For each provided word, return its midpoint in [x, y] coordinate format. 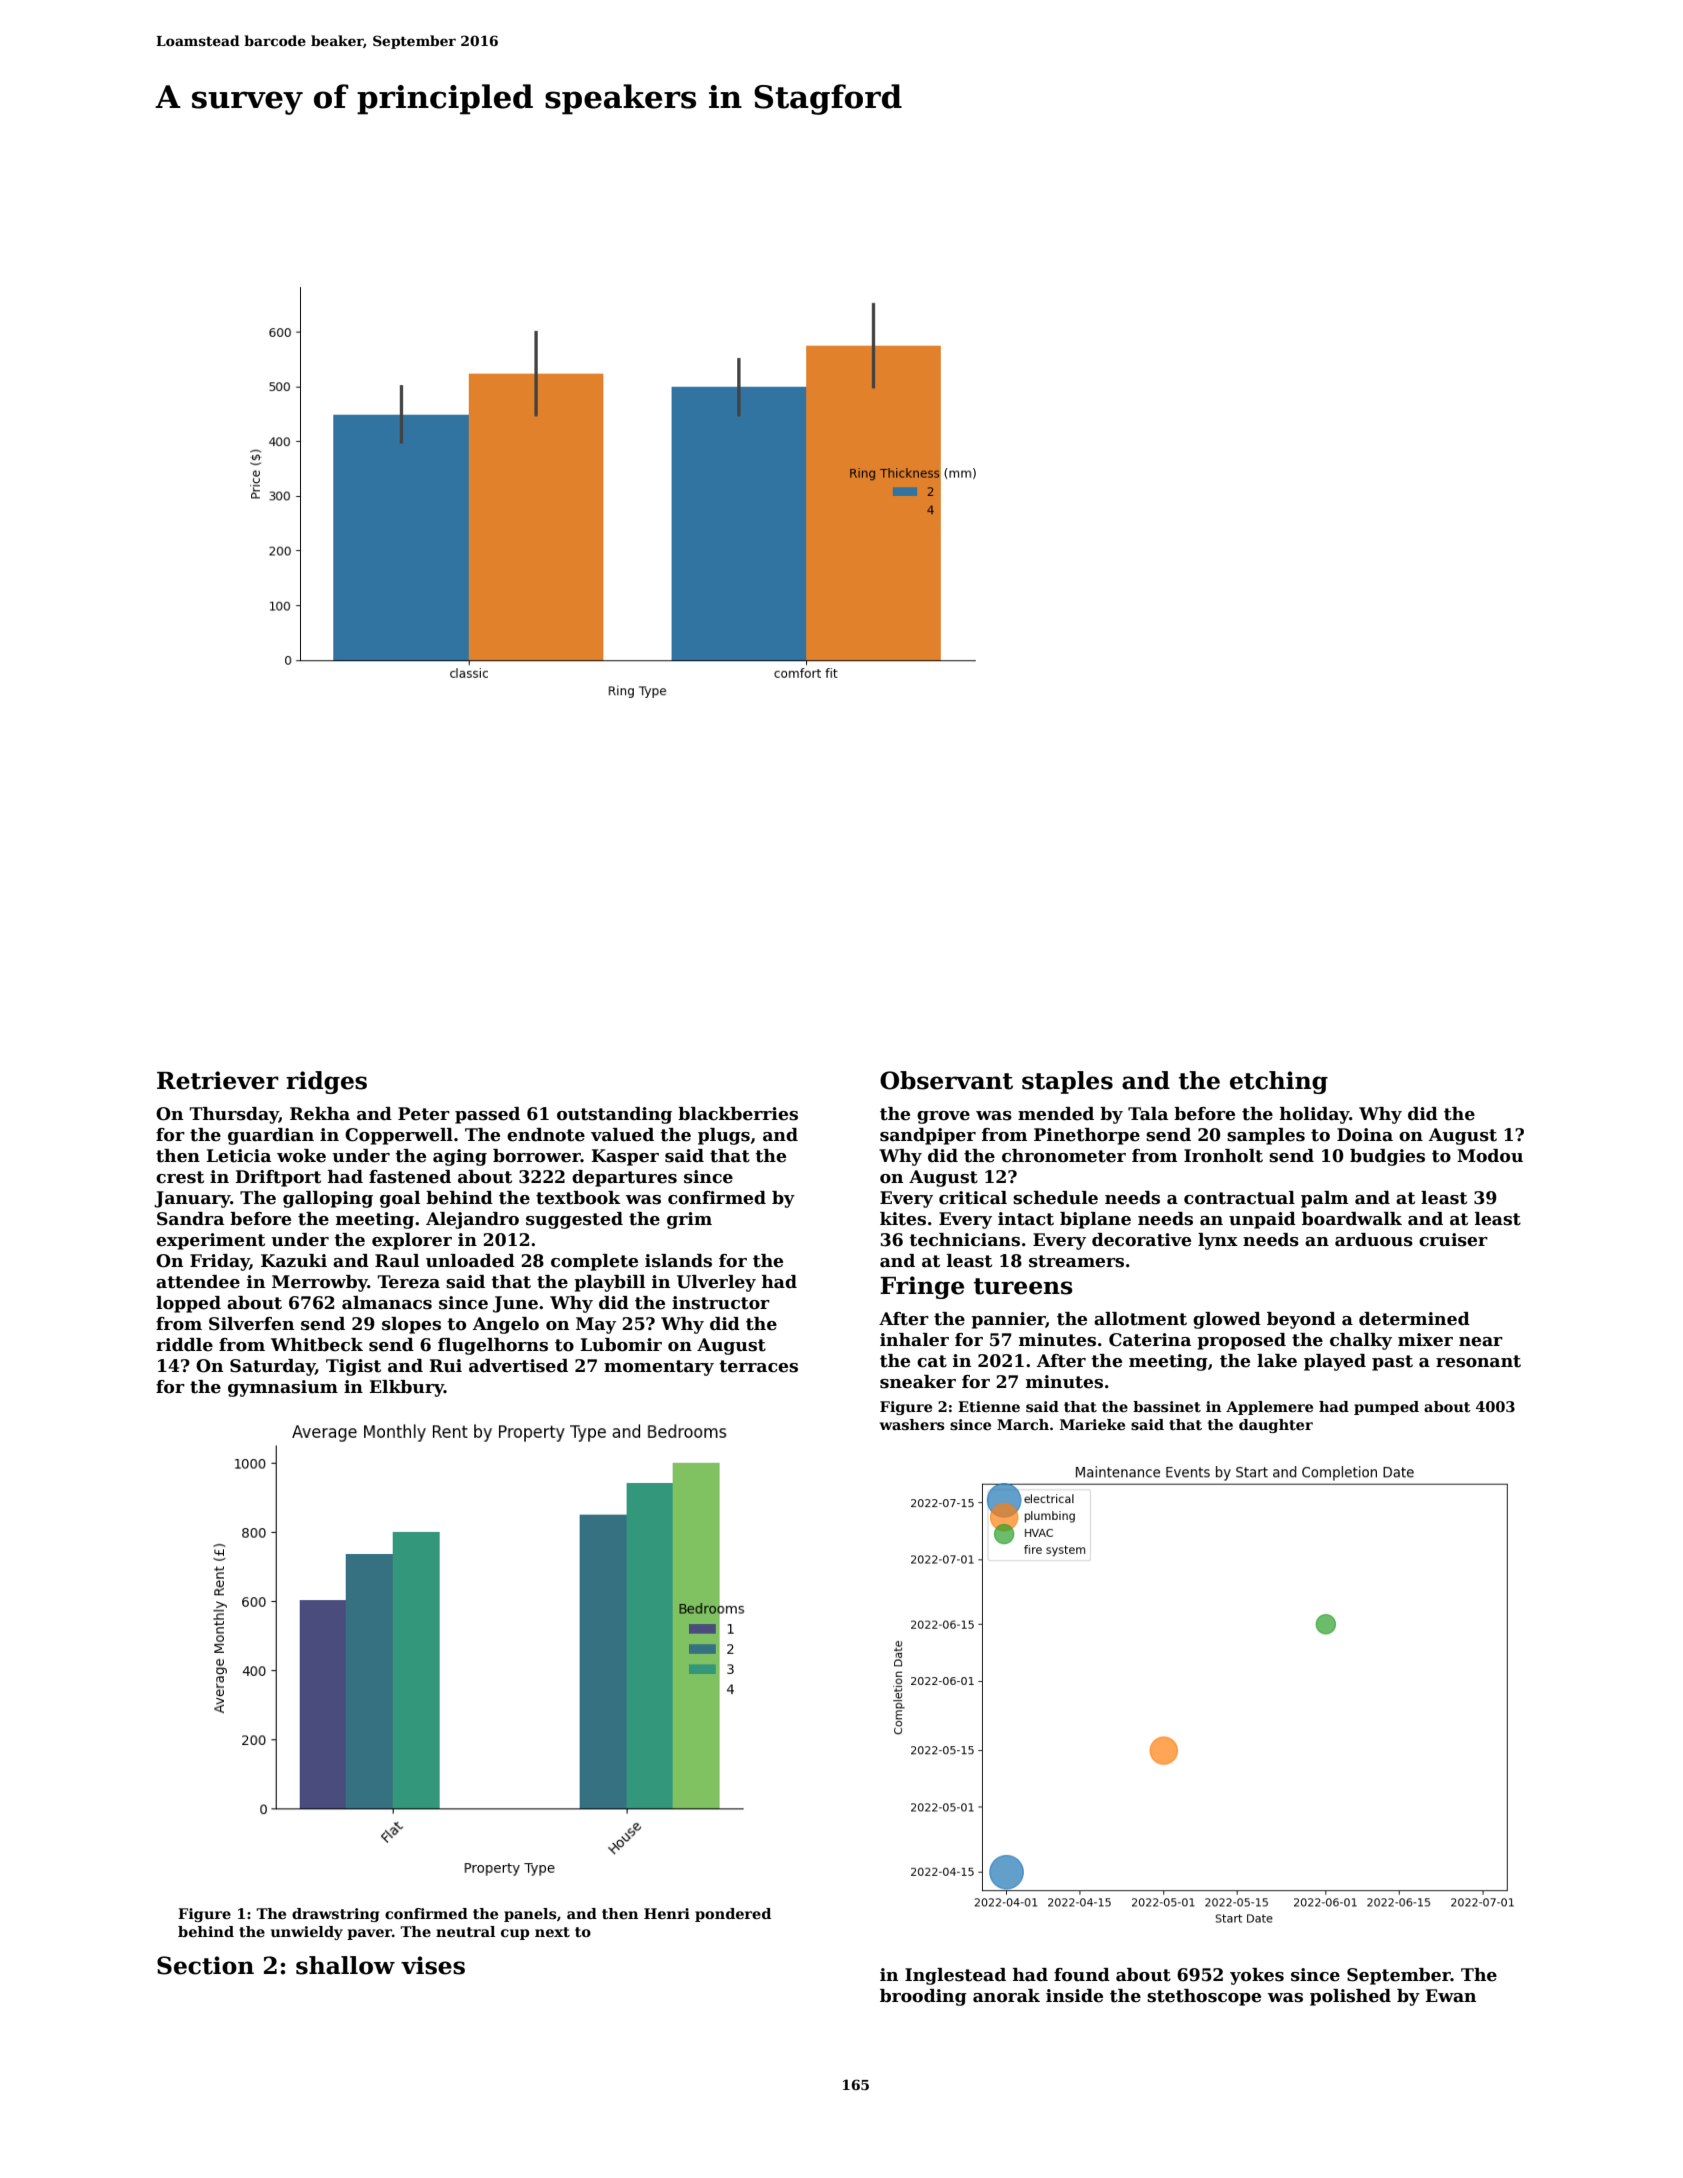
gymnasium [283, 1388]
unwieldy [307, 1933]
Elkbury [406, 1388]
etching [1279, 1082]
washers [912, 1424]
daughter [1276, 1426]
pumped [1386, 1408]
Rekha [320, 1114]
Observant [946, 1080]
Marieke [1092, 1424]
